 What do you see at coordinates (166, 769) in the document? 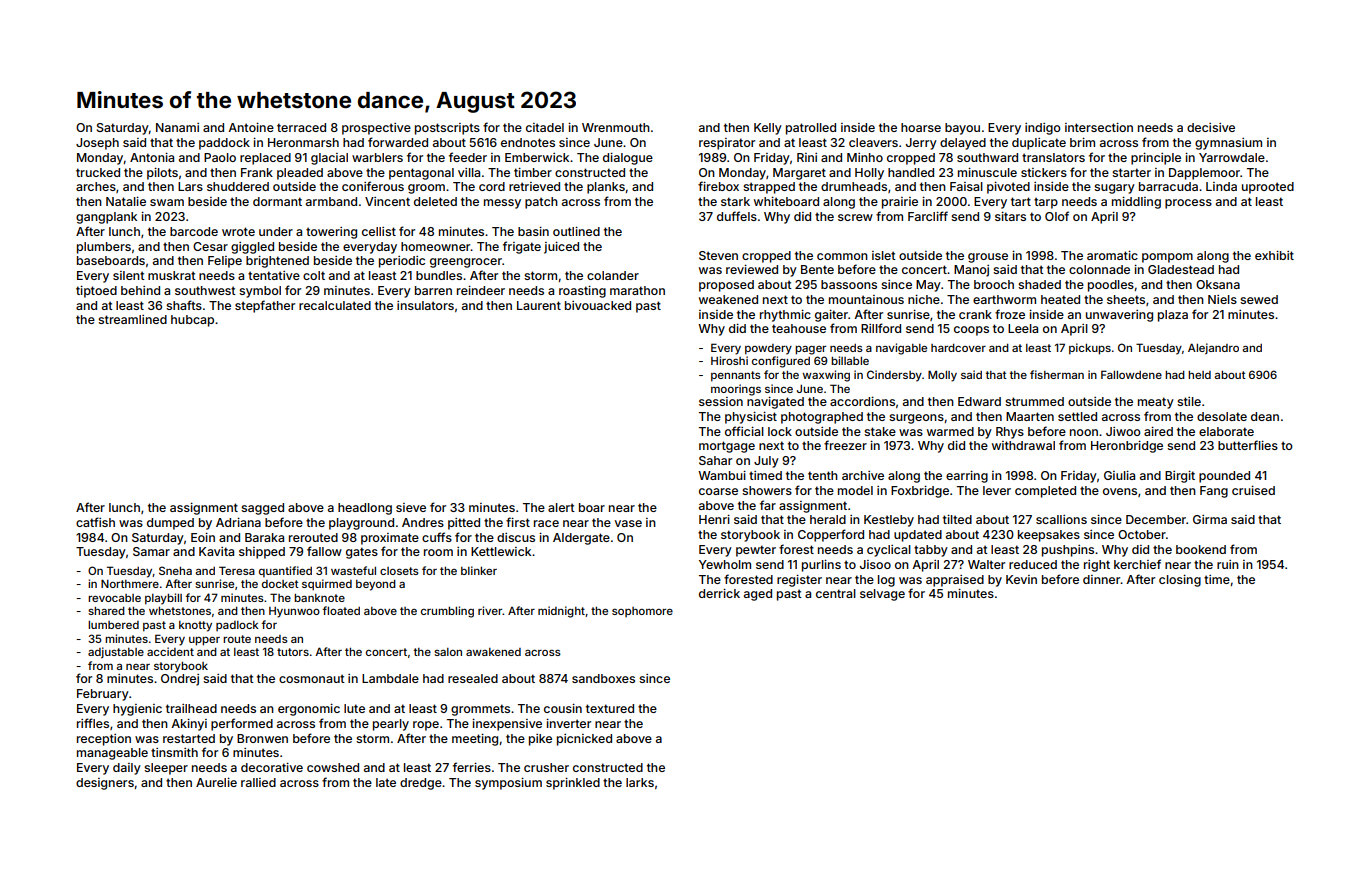
I see `sleeper` at bounding box center [166, 769].
